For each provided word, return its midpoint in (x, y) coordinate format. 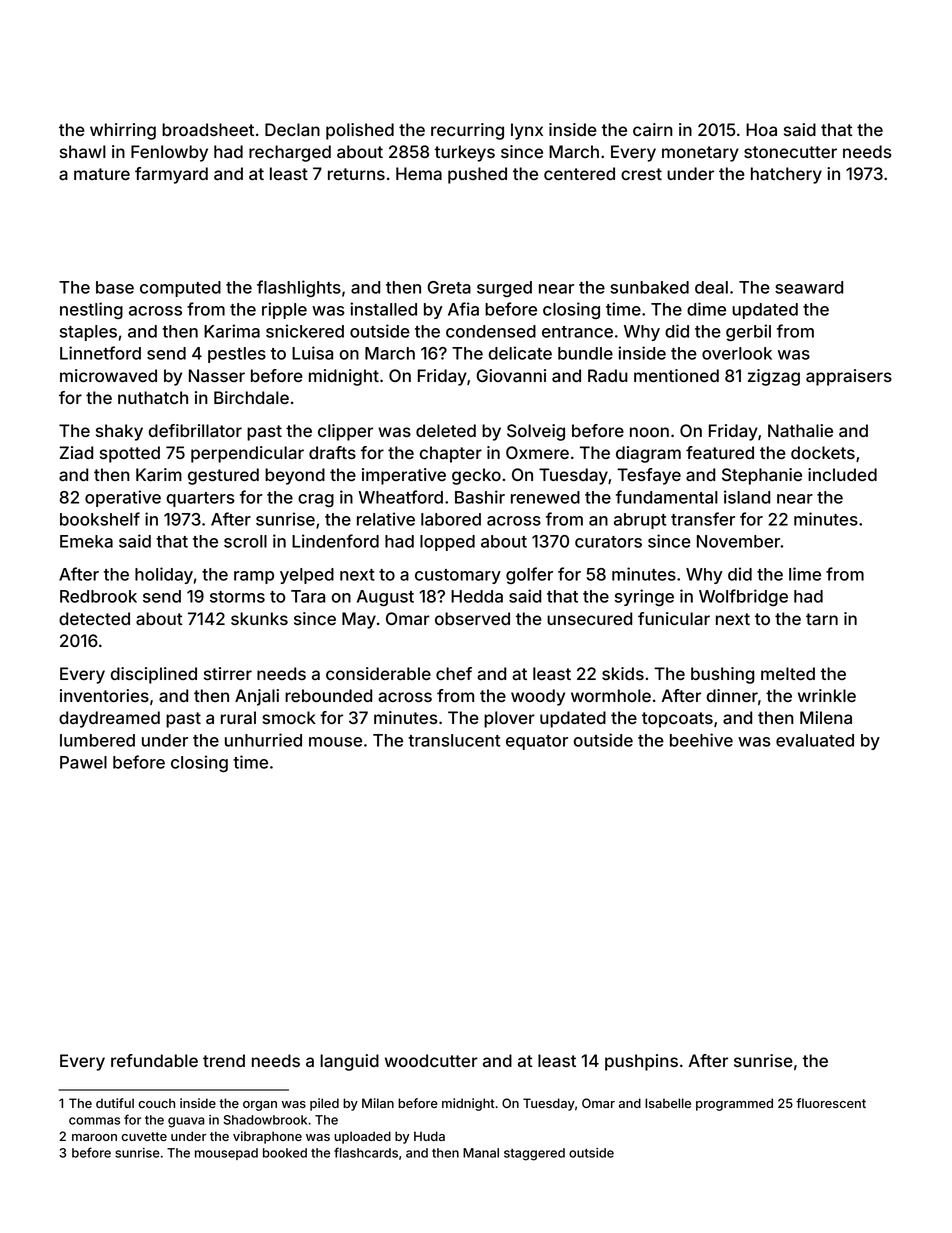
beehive (701, 740)
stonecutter (790, 152)
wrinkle (827, 695)
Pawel (83, 762)
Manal (481, 1153)
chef (454, 673)
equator (537, 742)
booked (285, 1153)
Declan (292, 129)
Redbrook (98, 596)
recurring (467, 131)
